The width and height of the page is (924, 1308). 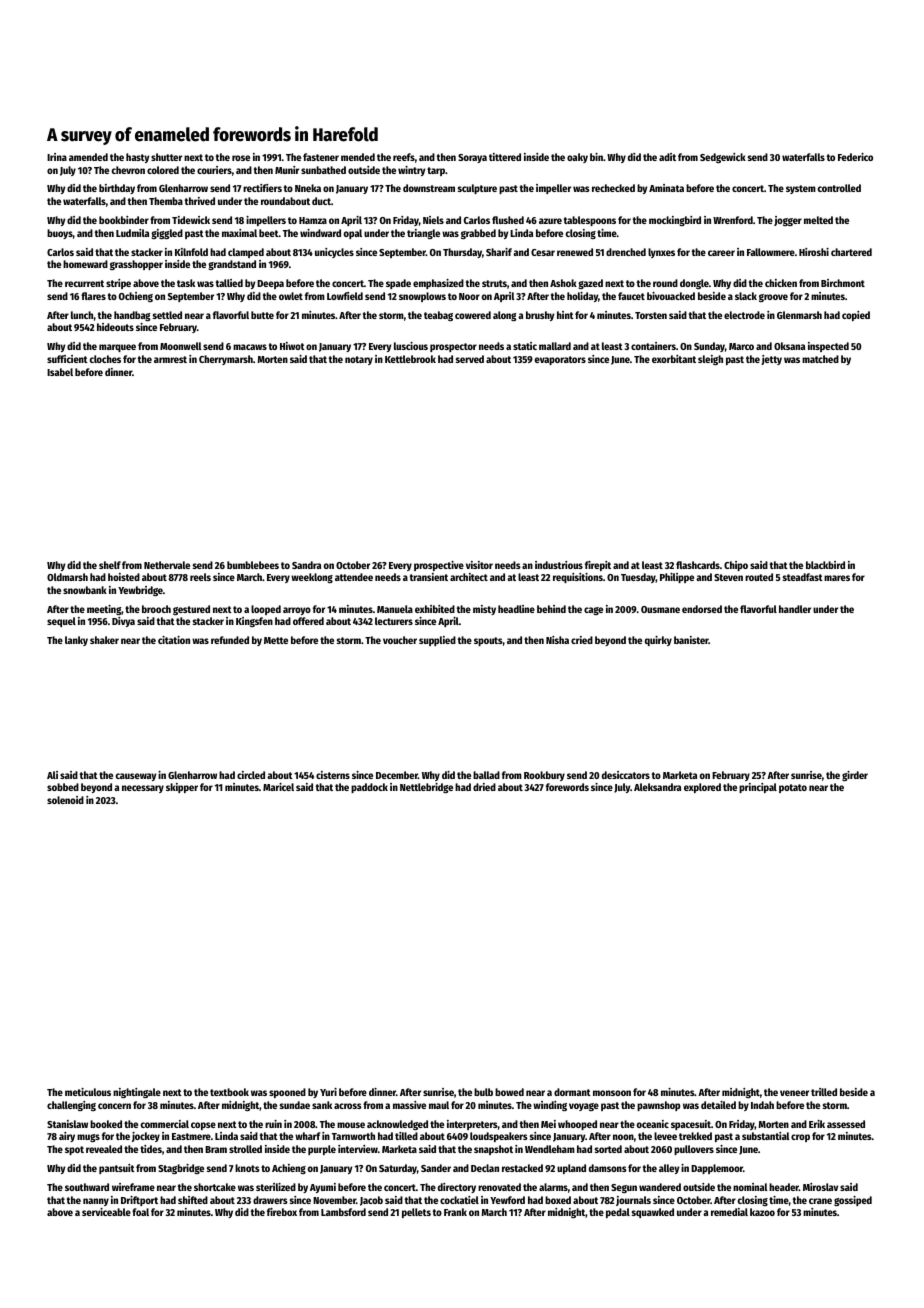 What do you see at coordinates (278, 787) in the page?
I see `Maricel` at bounding box center [278, 787].
